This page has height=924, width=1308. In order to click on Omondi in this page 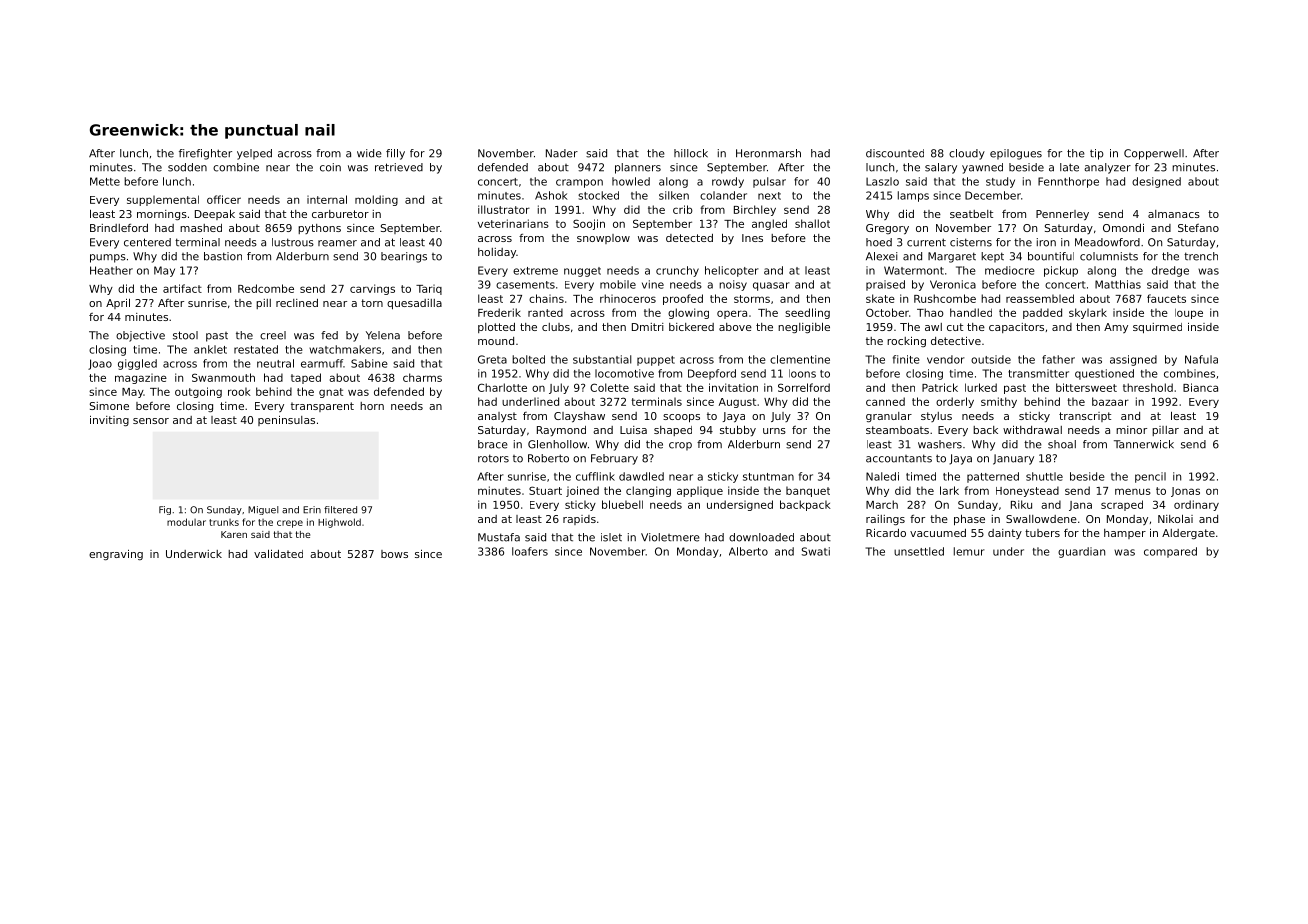, I will do `click(1123, 228)`.
